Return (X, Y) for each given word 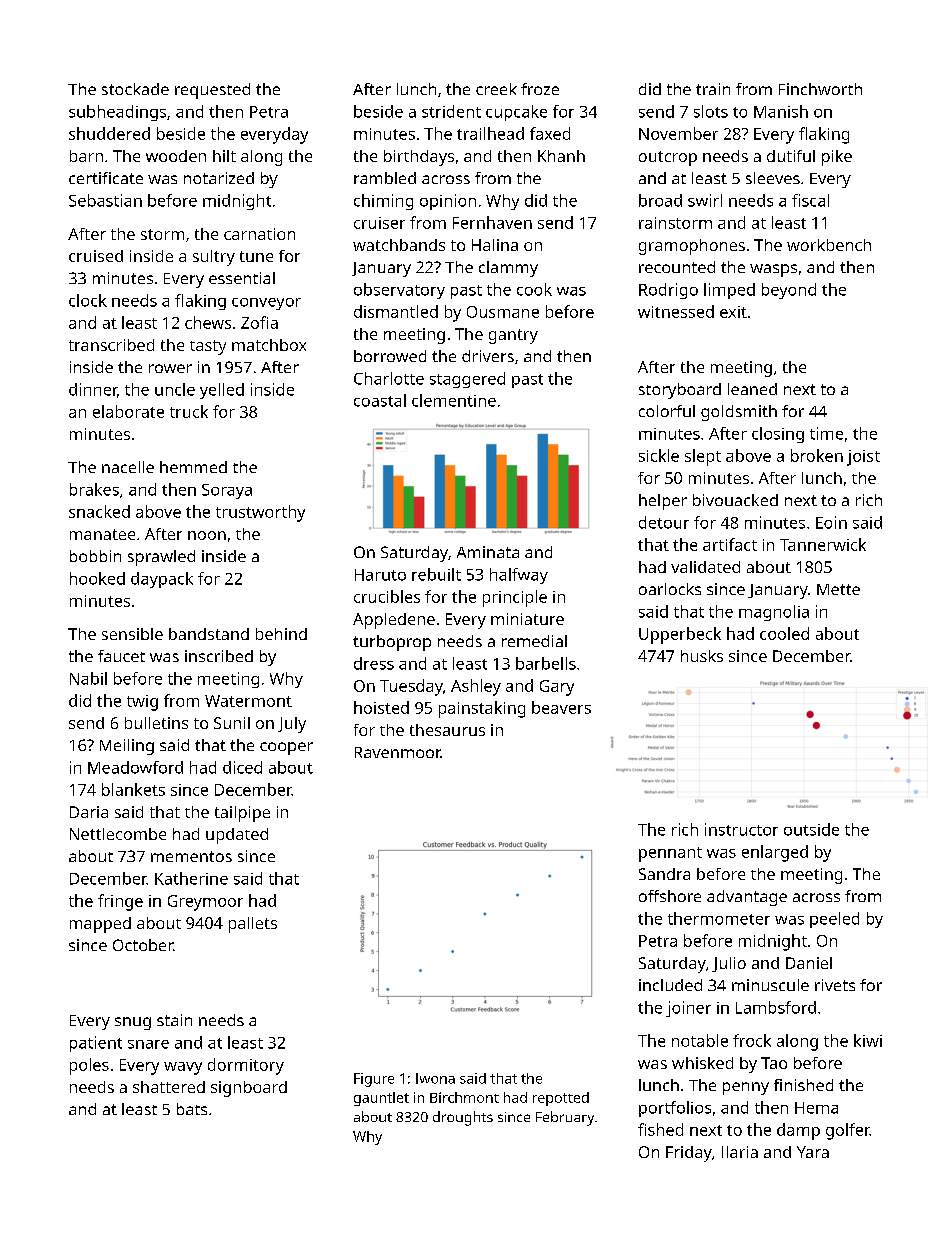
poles (89, 1066)
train (713, 89)
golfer (848, 1131)
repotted (561, 1099)
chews (208, 322)
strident (451, 111)
